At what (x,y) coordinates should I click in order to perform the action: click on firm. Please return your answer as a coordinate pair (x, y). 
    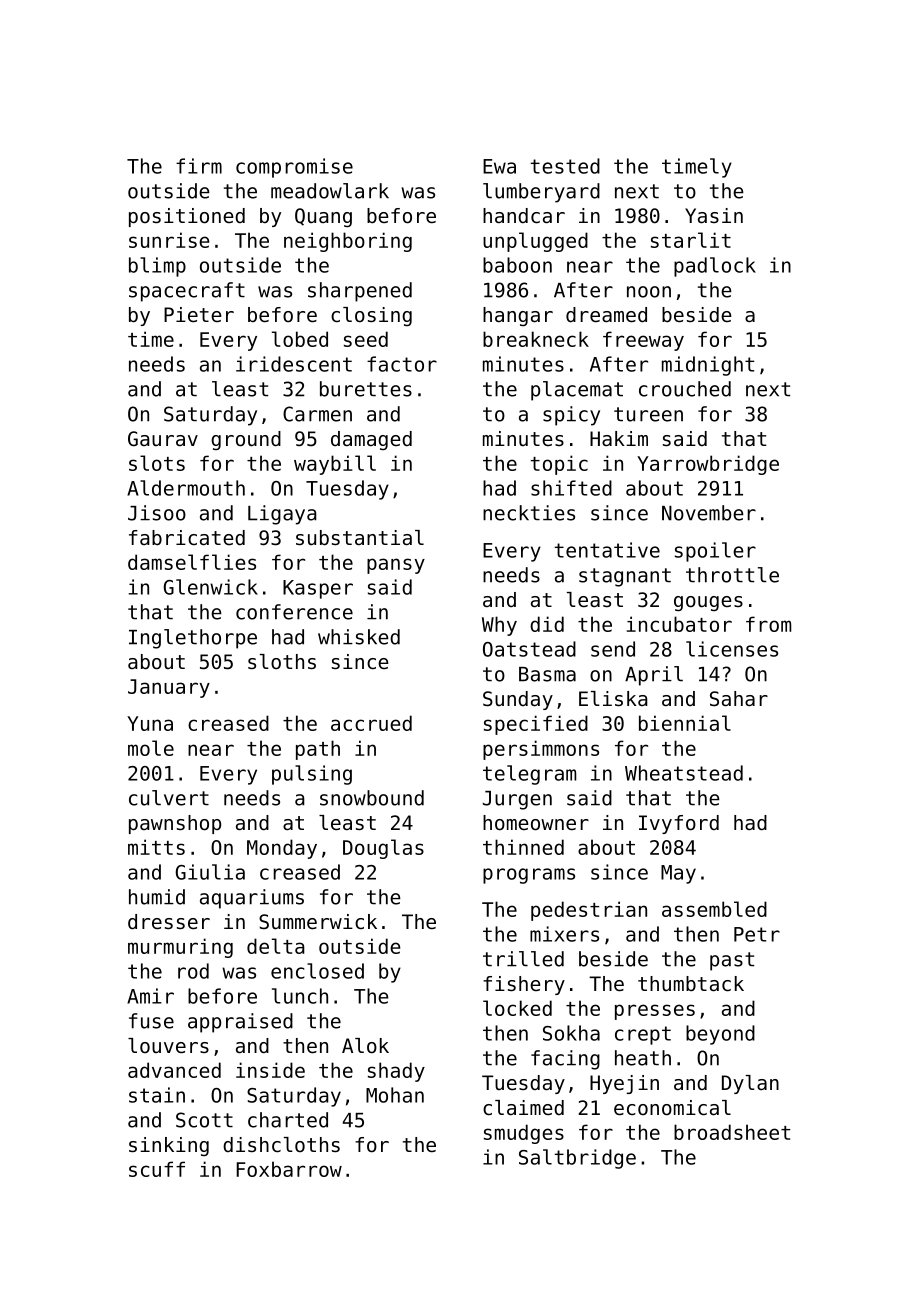
    Looking at the image, I should click on (199, 166).
